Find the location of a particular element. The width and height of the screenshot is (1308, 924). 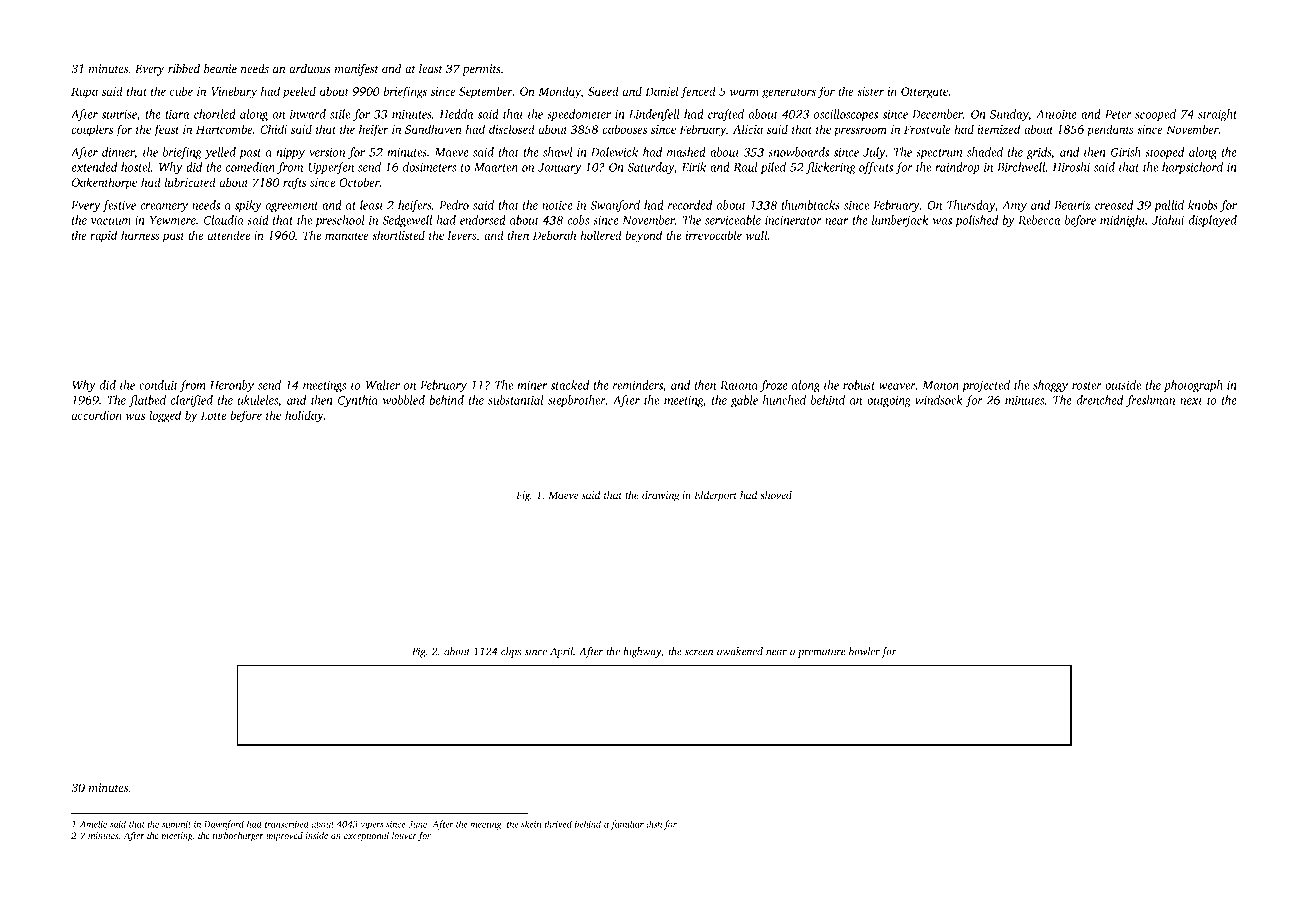

permits is located at coordinates (481, 70).
